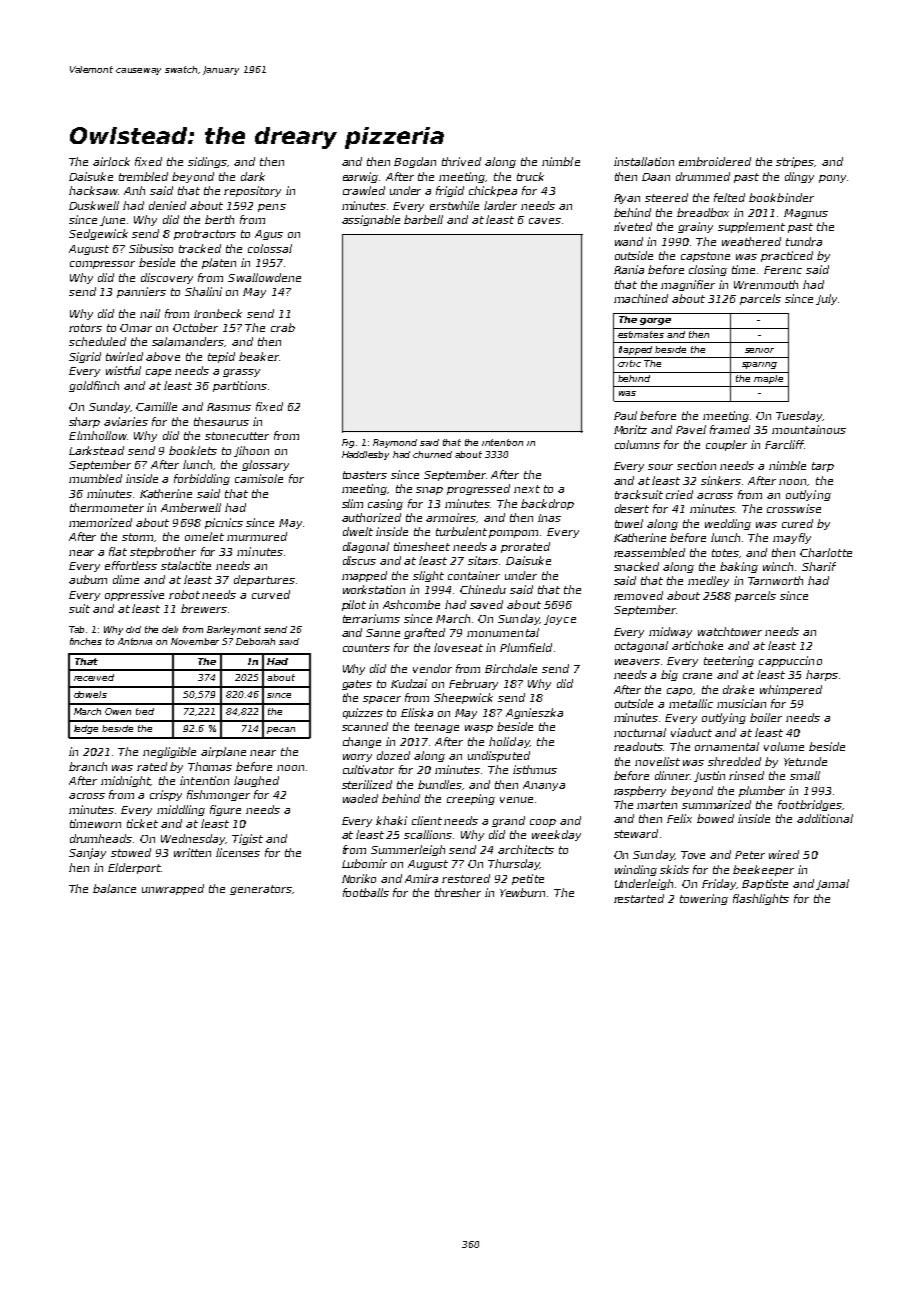 The image size is (924, 1308). What do you see at coordinates (184, 594) in the screenshot?
I see `robot` at bounding box center [184, 594].
